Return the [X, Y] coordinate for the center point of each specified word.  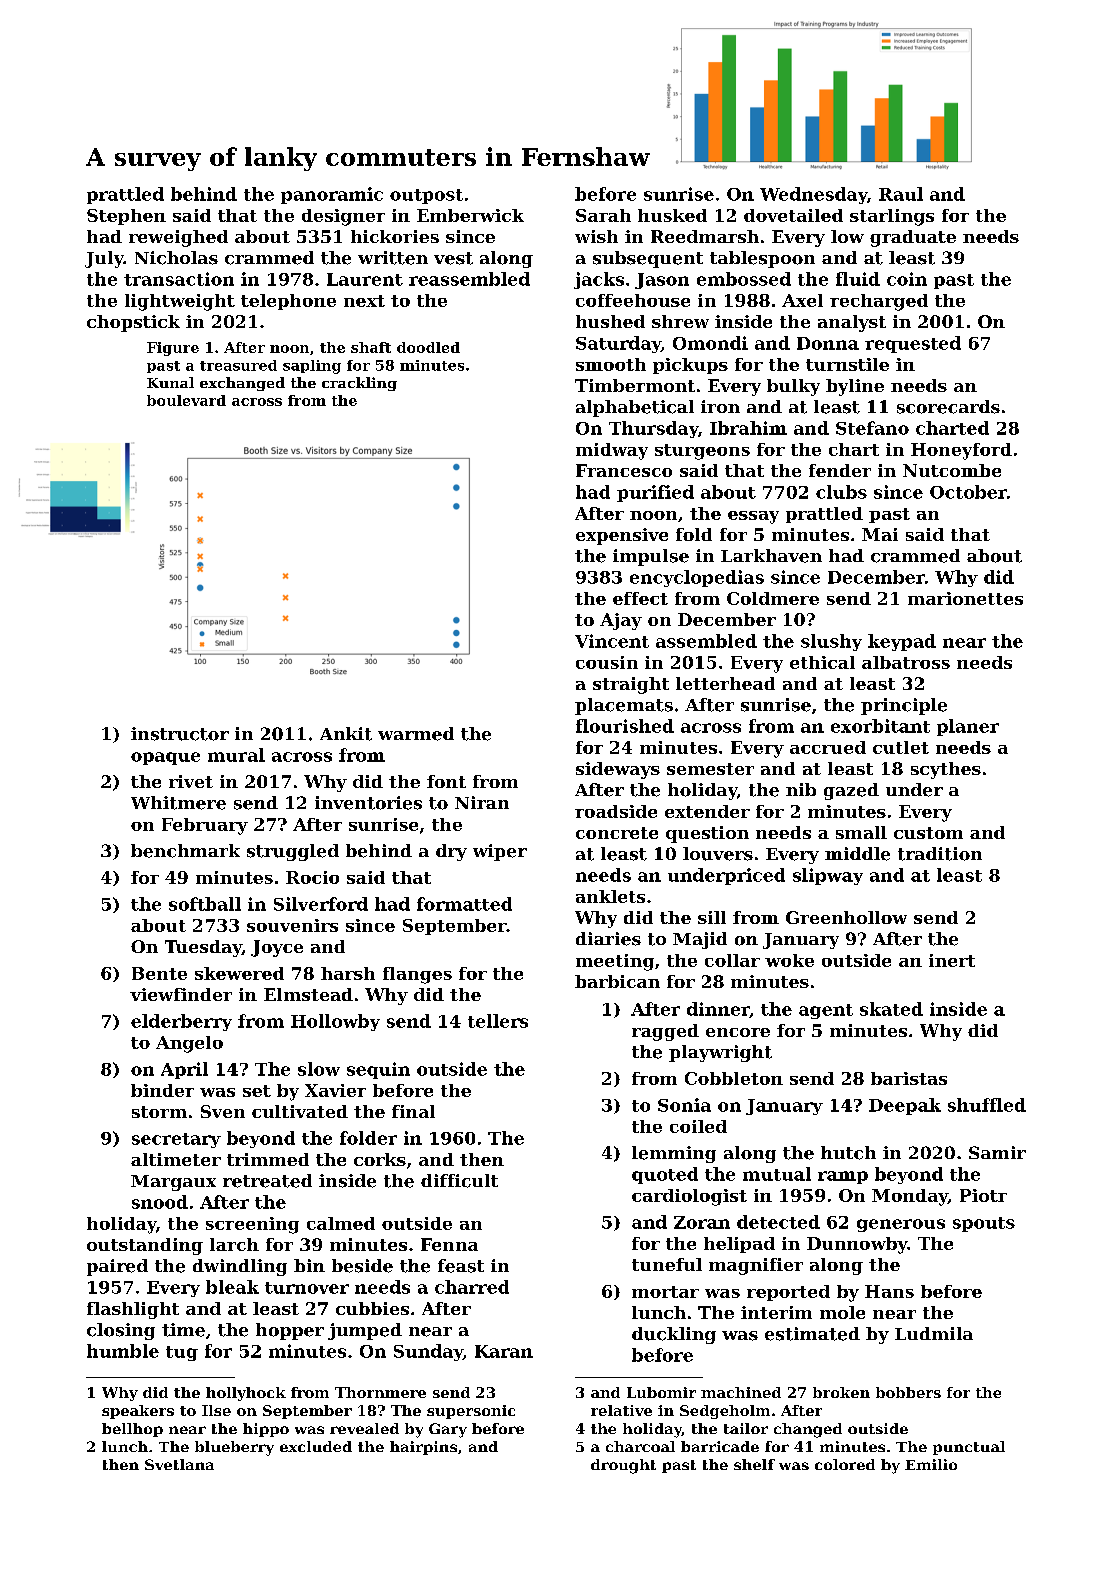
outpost [426, 196]
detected [778, 1222]
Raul [901, 194]
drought [623, 1466]
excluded [316, 1446]
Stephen [126, 217]
